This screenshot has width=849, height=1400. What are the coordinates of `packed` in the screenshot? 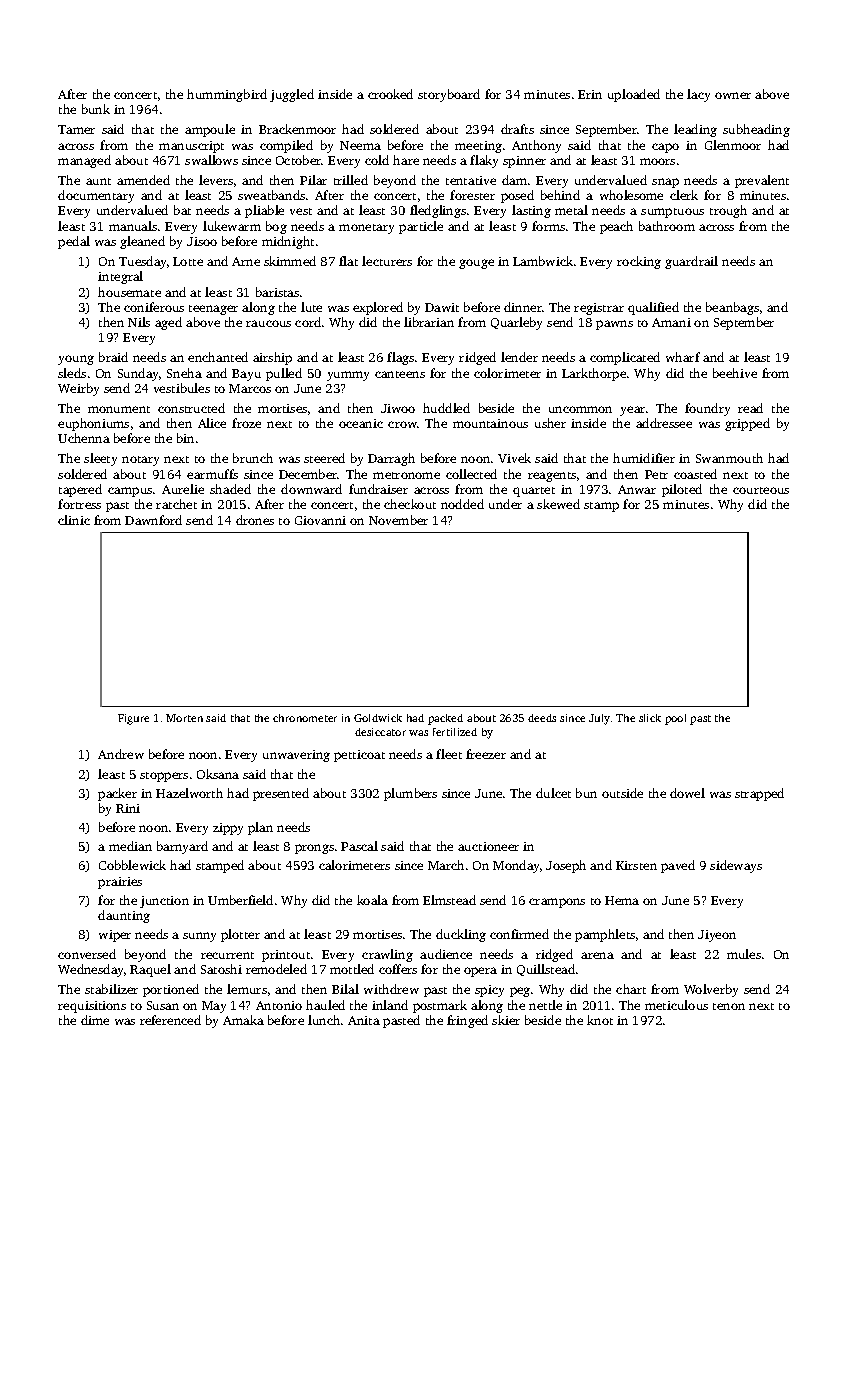 It's located at (445, 719).
